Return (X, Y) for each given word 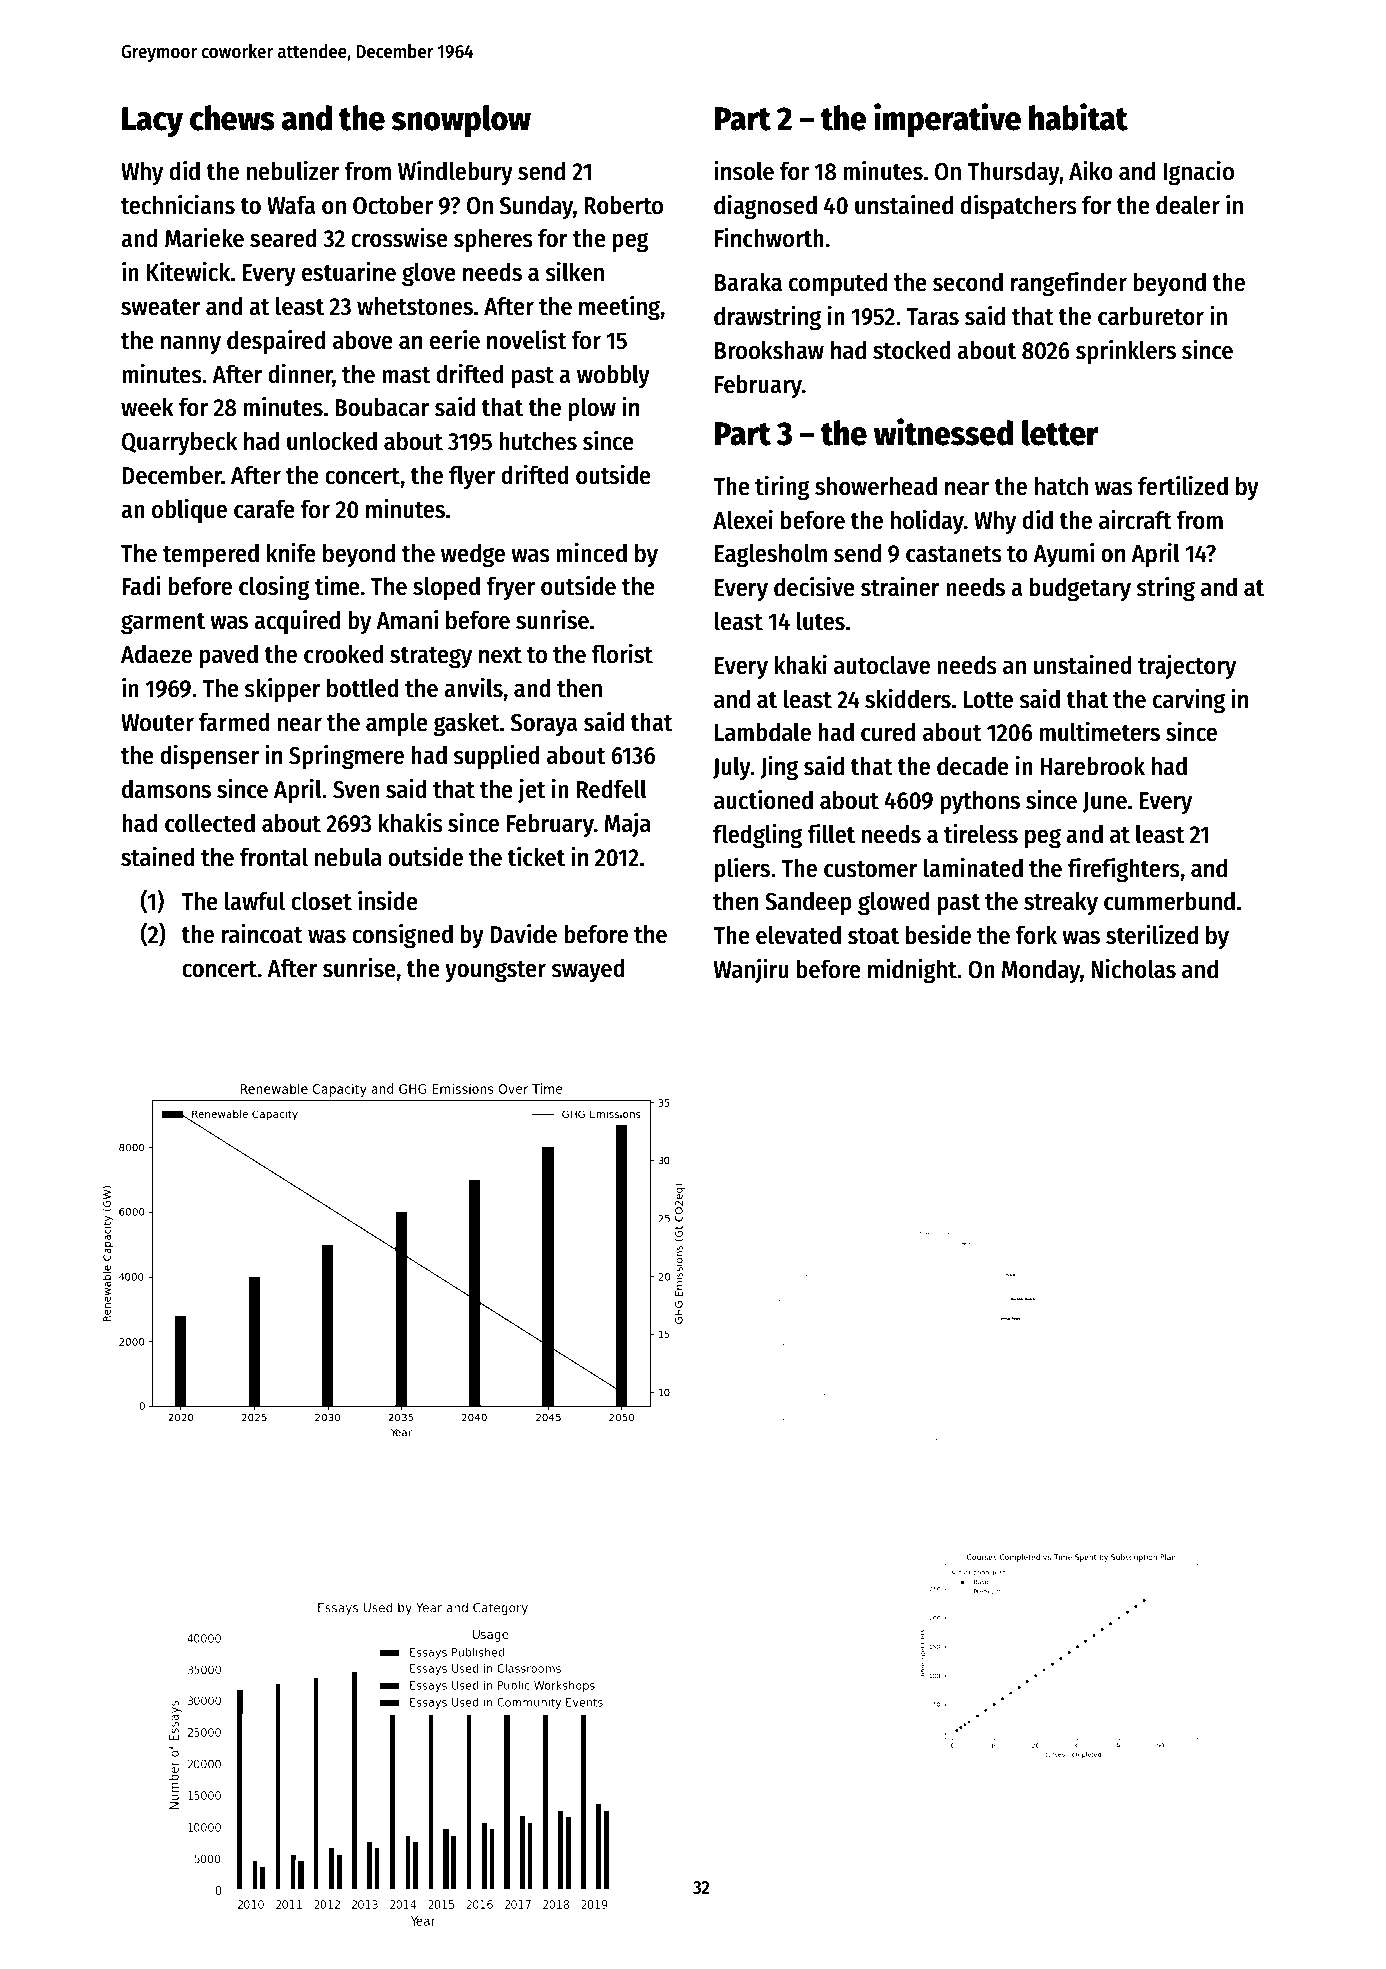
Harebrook (1092, 766)
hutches (538, 441)
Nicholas (1133, 968)
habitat (1078, 117)
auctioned (763, 799)
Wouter (157, 723)
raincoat (262, 933)
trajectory (1187, 666)
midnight (912, 971)
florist (622, 653)
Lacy (152, 122)
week (147, 407)
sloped (446, 588)
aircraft (1135, 519)
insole (744, 170)
